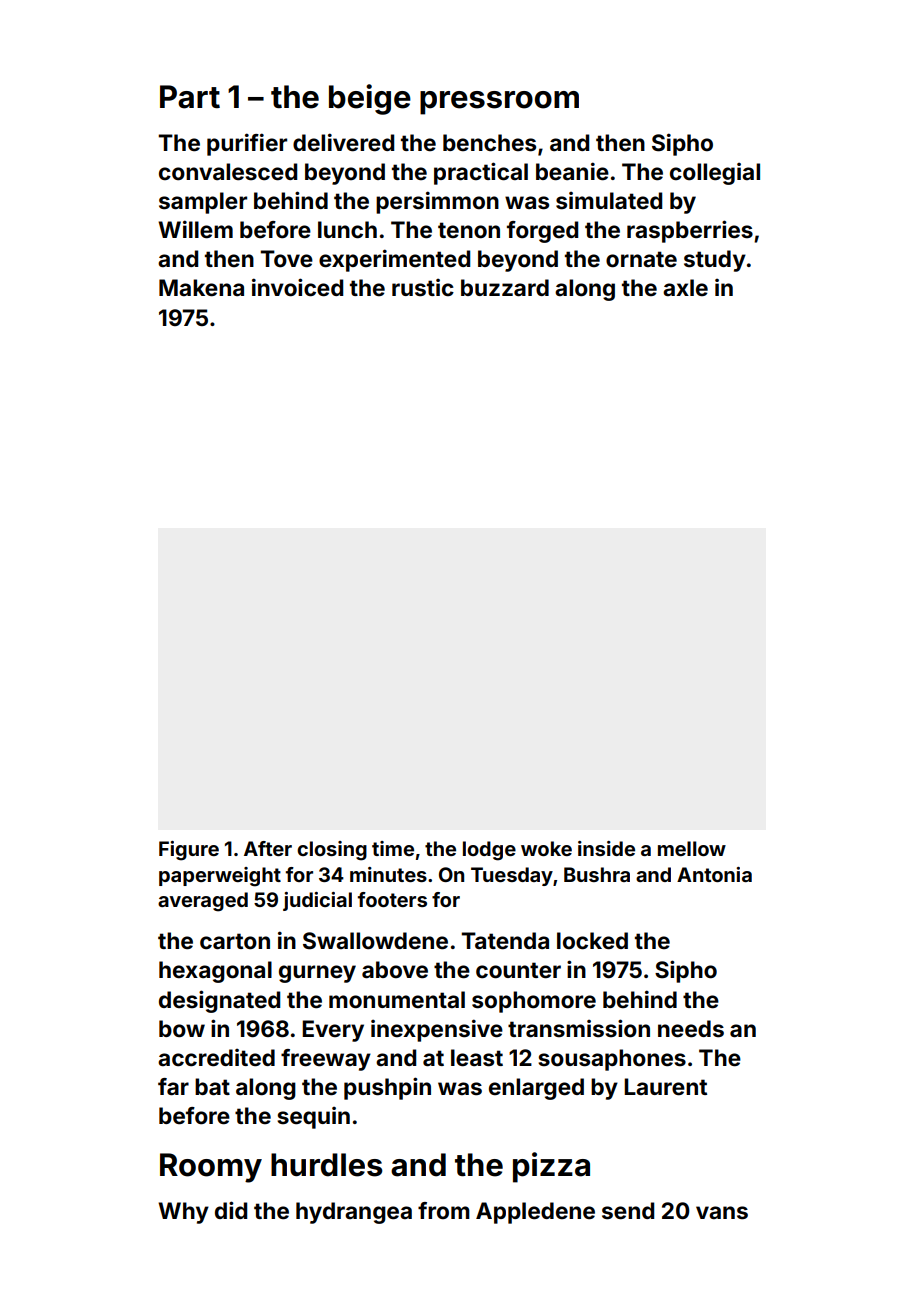 The image size is (924, 1311). Describe the element at coordinates (211, 1168) in the screenshot. I see `Roomy` at that location.
